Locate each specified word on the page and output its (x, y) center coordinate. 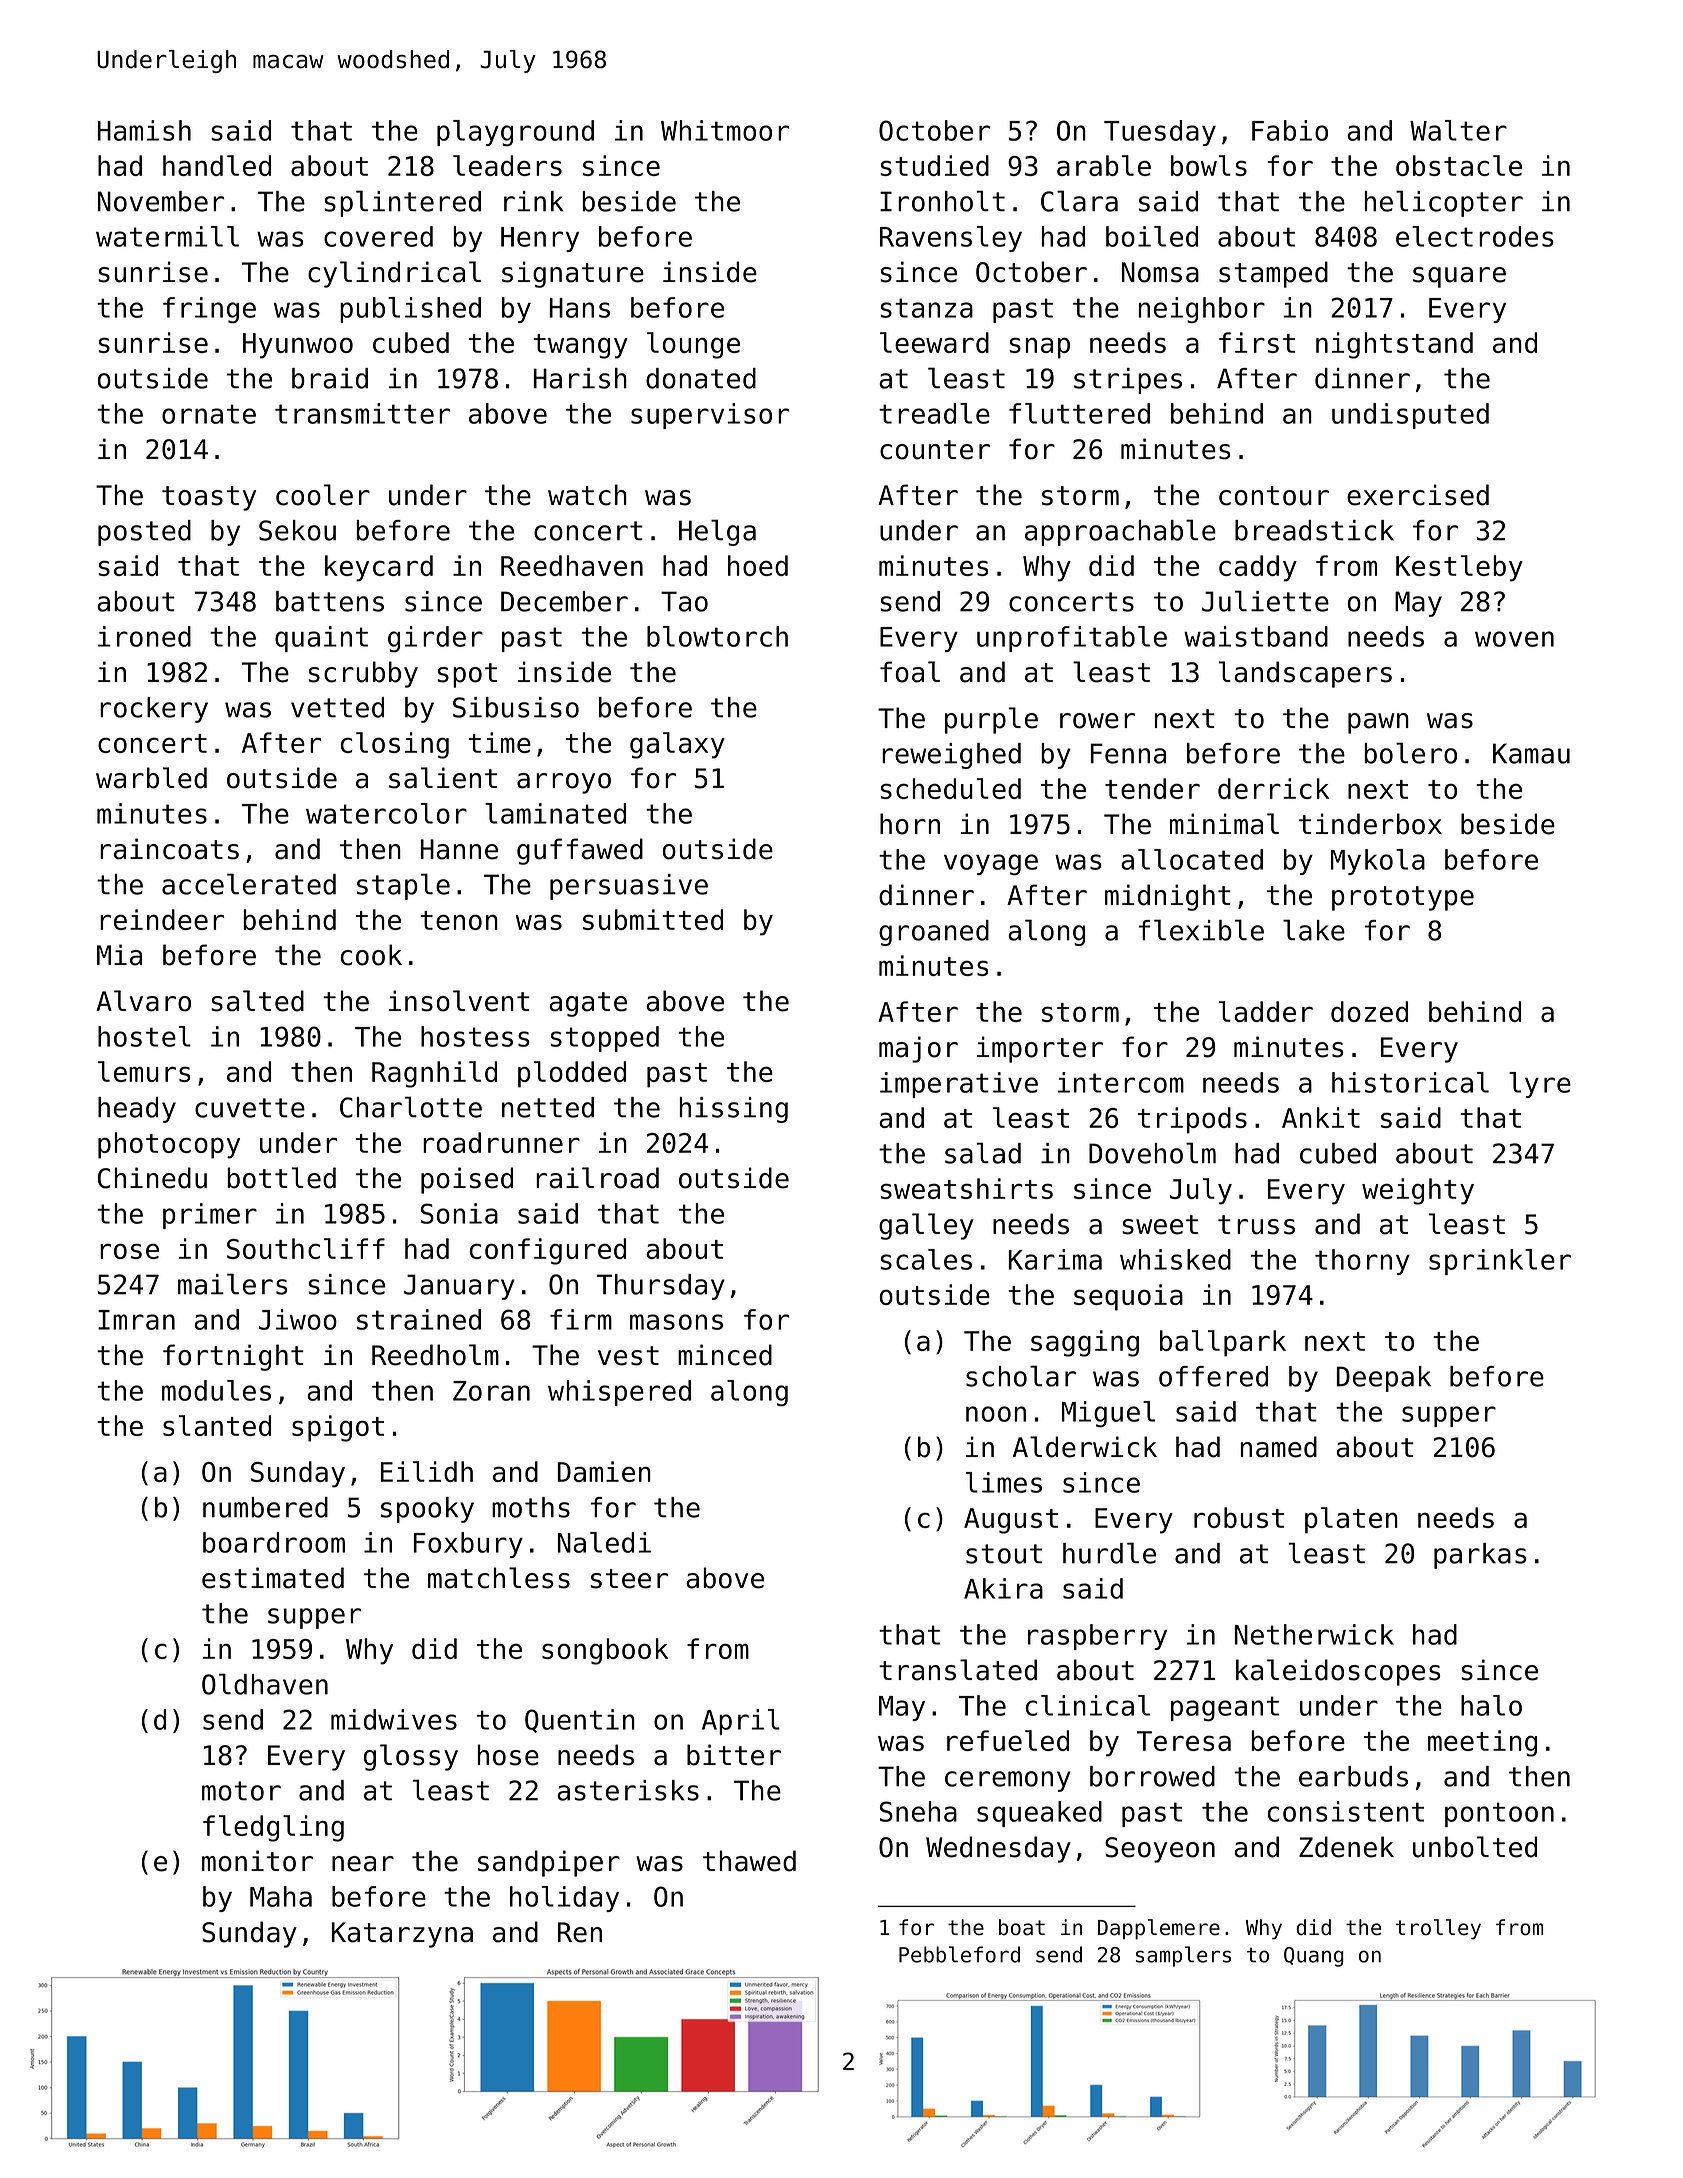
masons (676, 1322)
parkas (1480, 1556)
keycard (379, 568)
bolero (1411, 753)
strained (419, 1319)
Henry (540, 239)
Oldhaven (265, 1684)
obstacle (1459, 165)
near (363, 1864)
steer (629, 1579)
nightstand (1394, 345)
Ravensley (951, 239)
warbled (151, 778)
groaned (934, 933)
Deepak (1384, 1379)
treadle (934, 413)
